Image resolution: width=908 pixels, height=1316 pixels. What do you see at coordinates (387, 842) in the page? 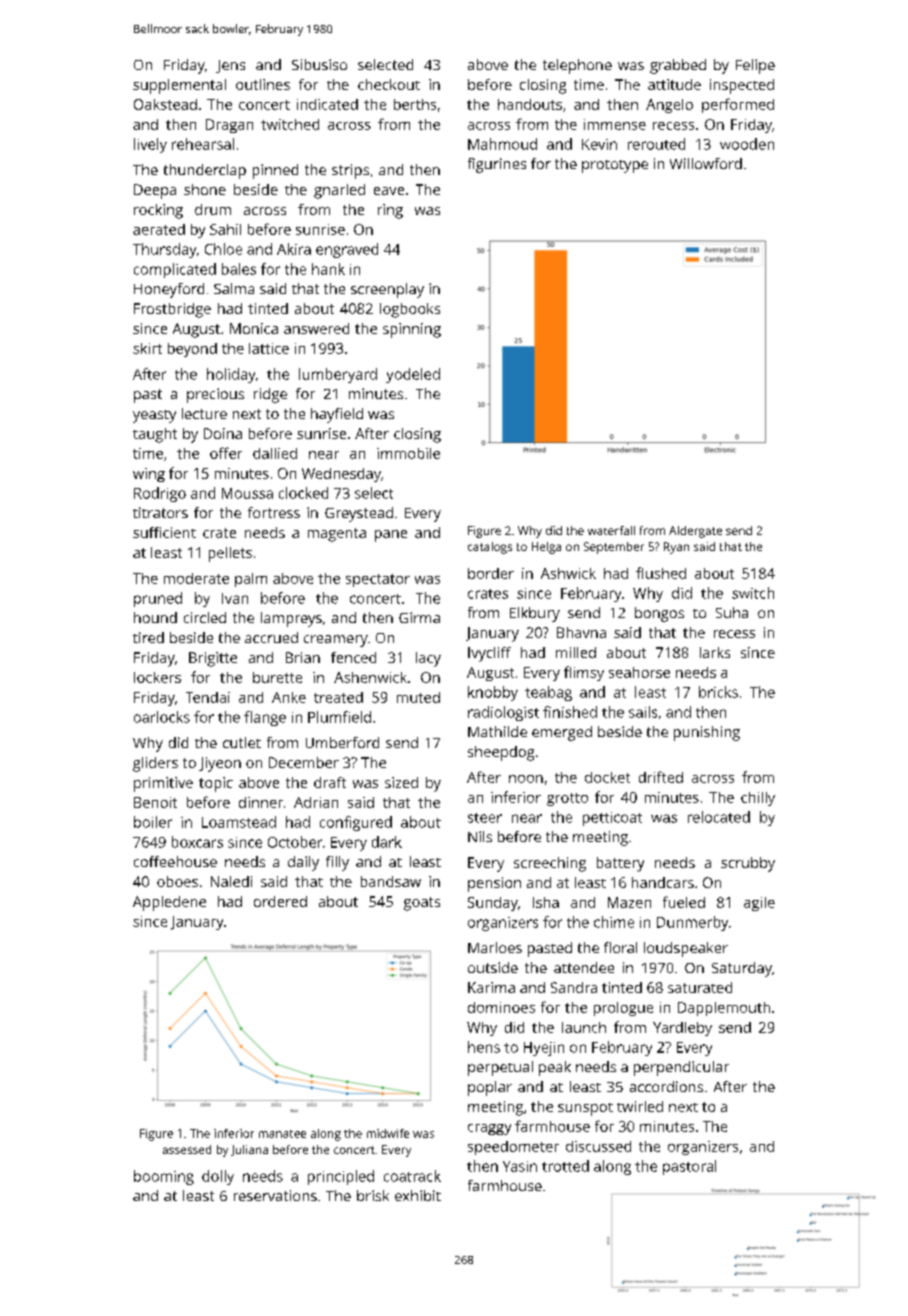
I see `dark` at bounding box center [387, 842].
